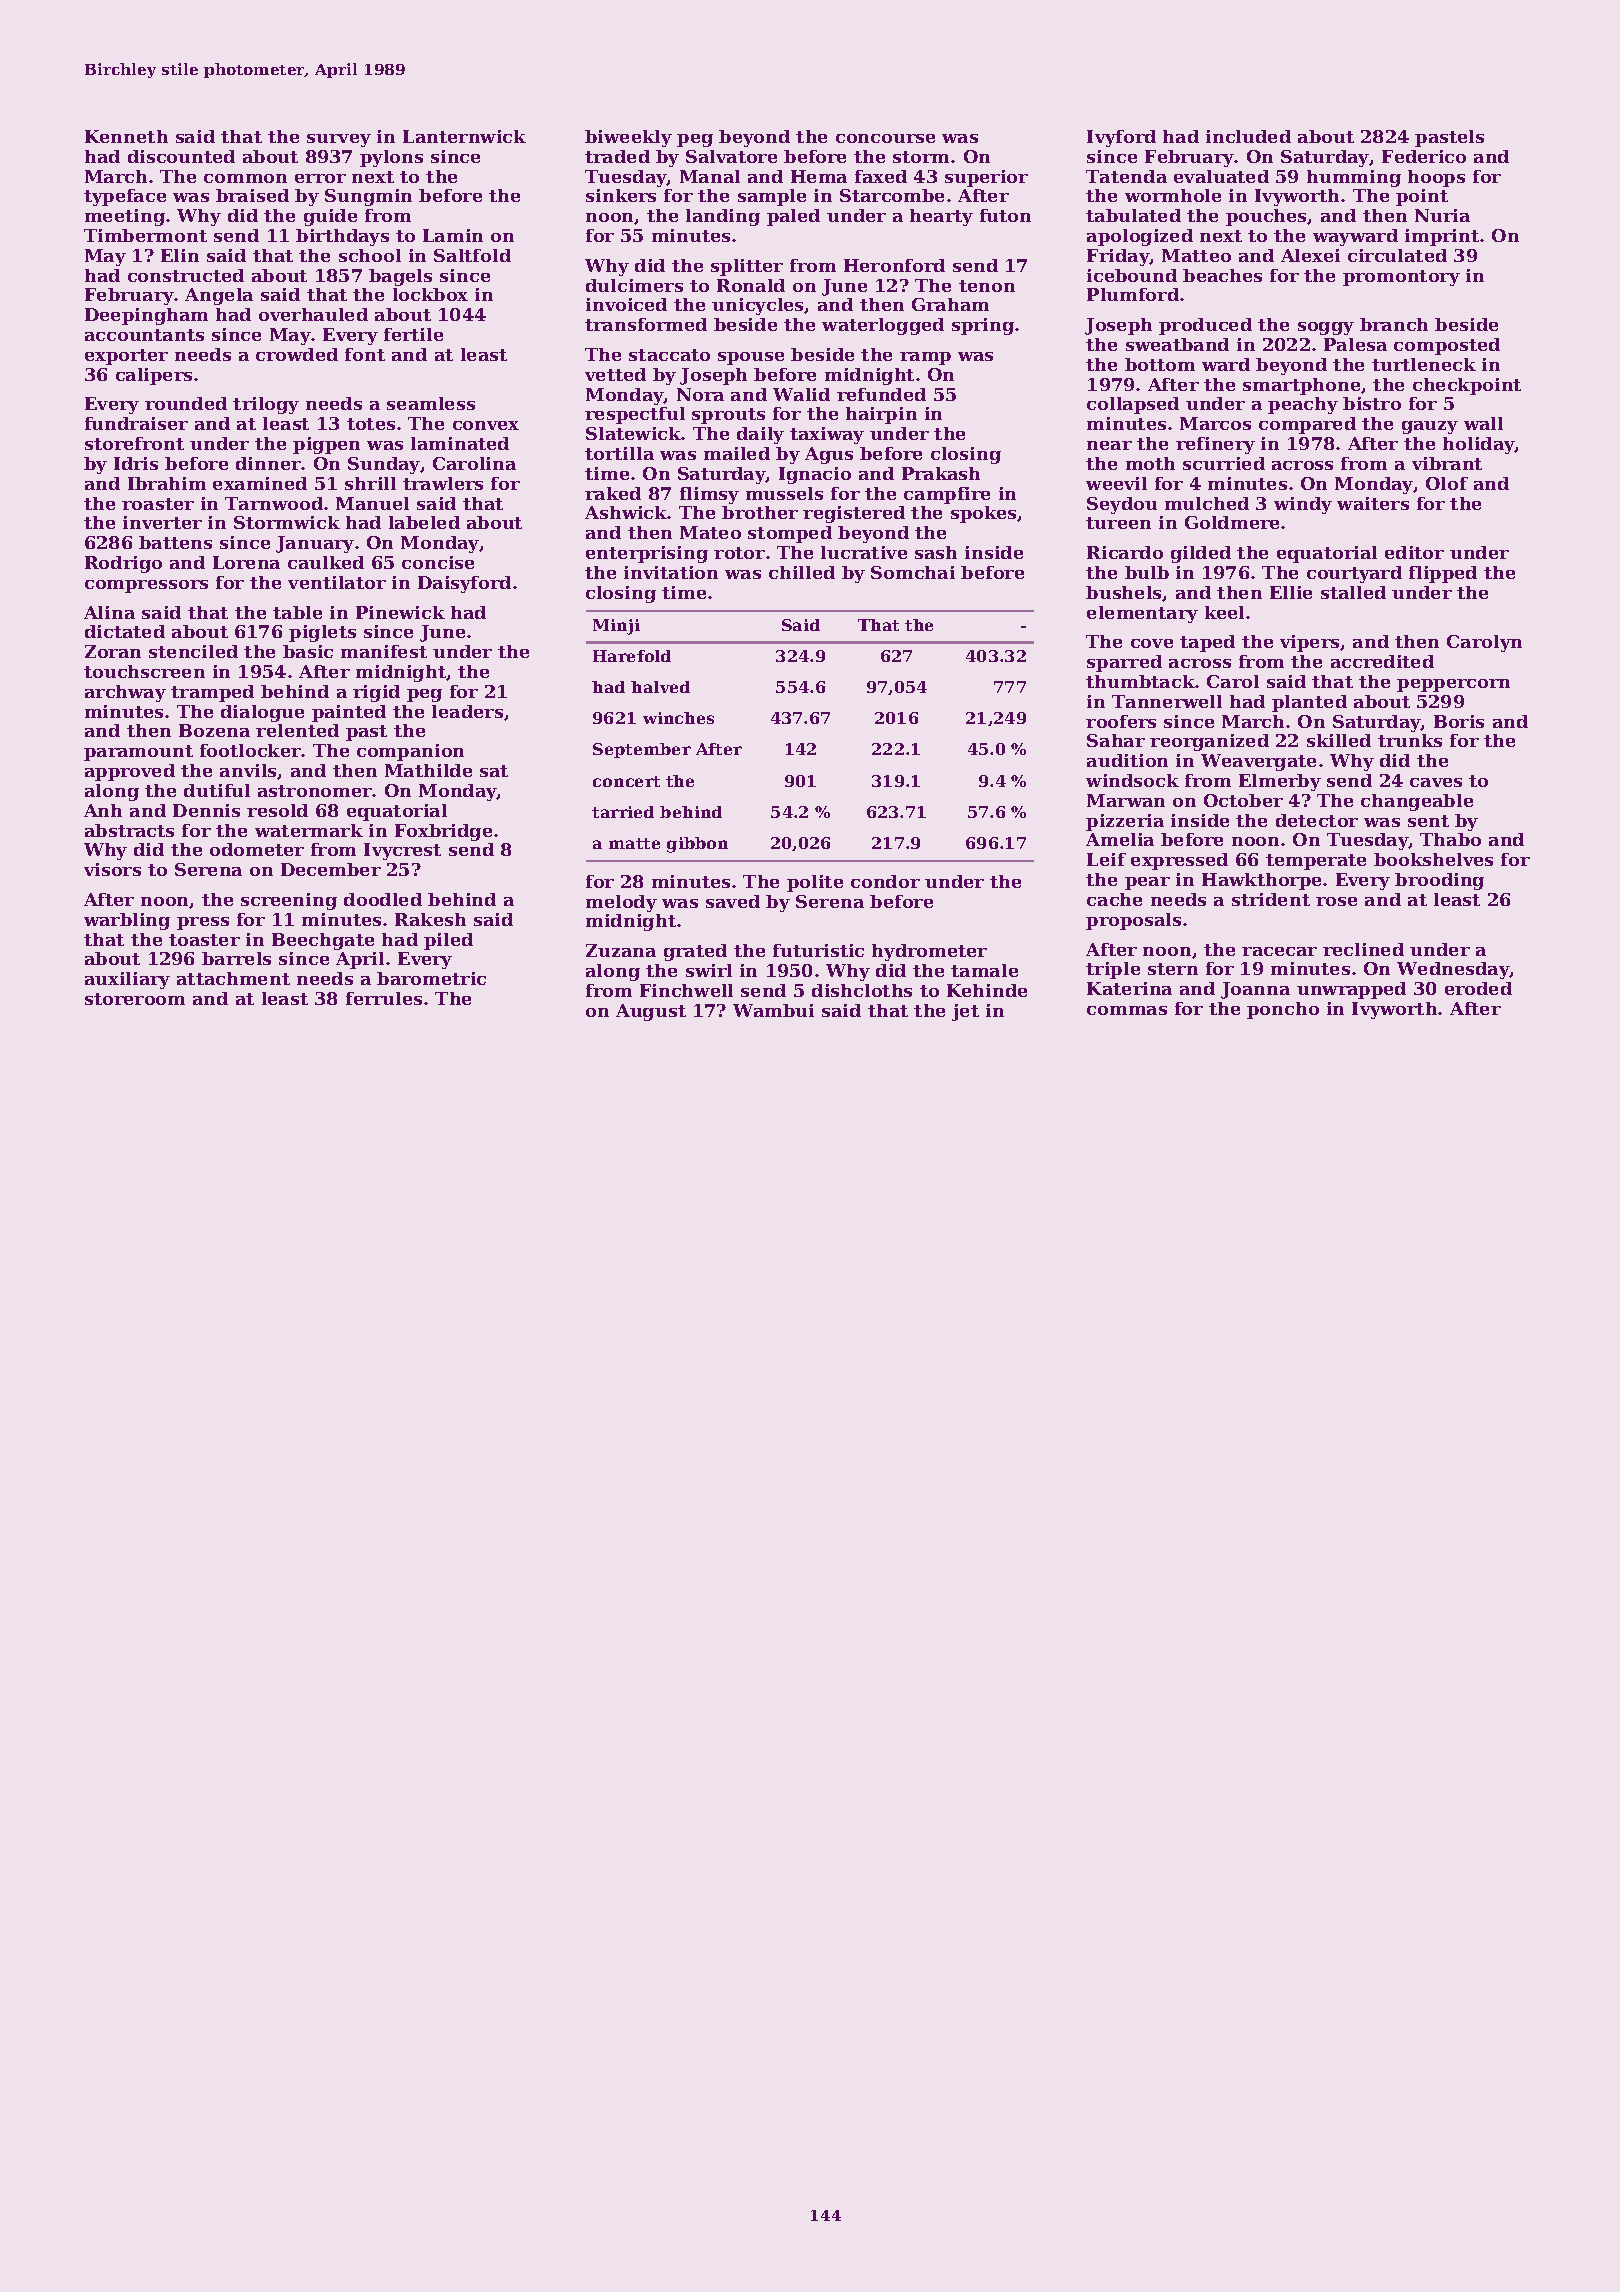 This page has width=1620, height=2292. What do you see at coordinates (634, 285) in the page?
I see `dulcimers` at bounding box center [634, 285].
